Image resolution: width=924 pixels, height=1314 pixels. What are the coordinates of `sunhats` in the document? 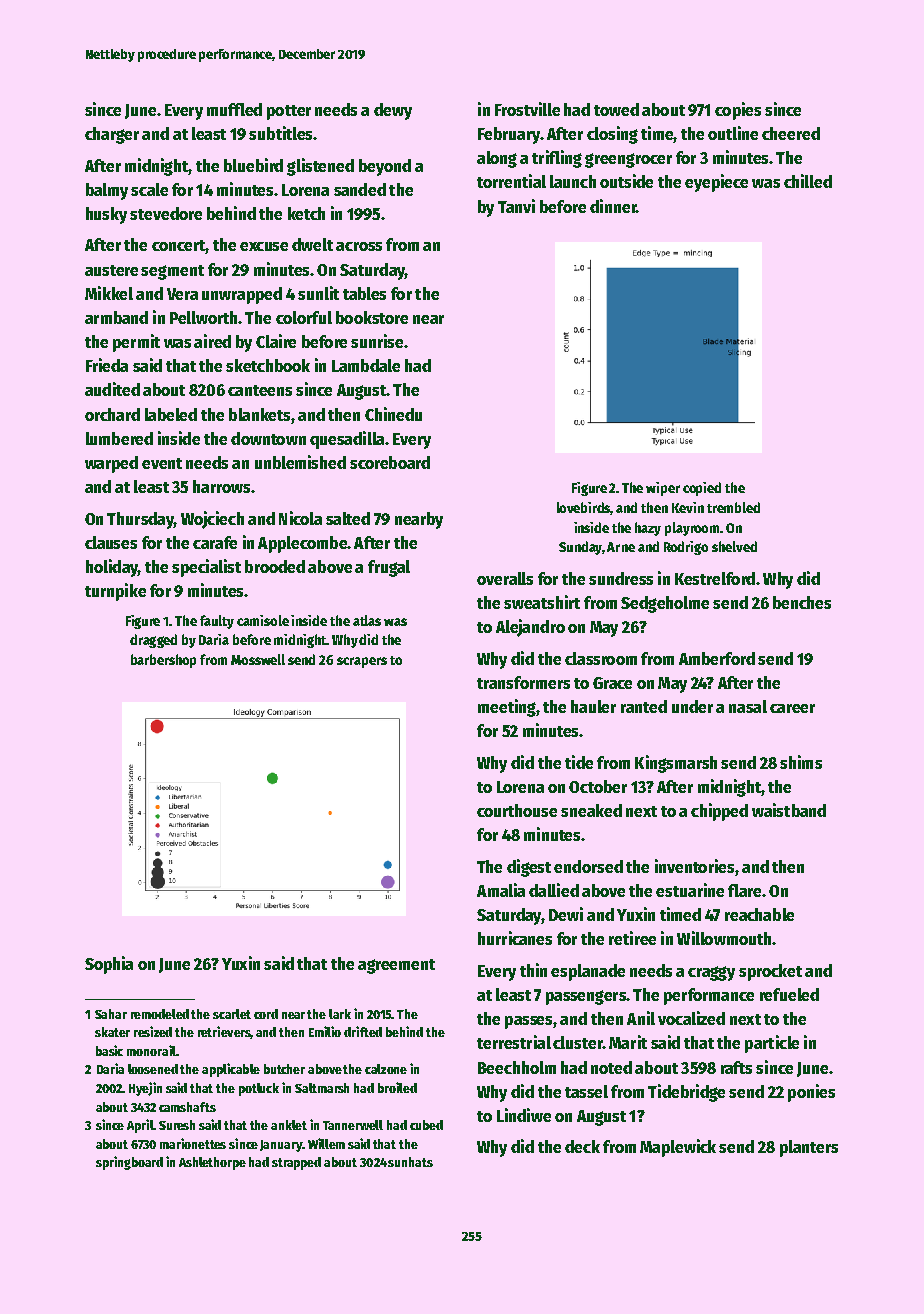 It's located at (410, 1162).
